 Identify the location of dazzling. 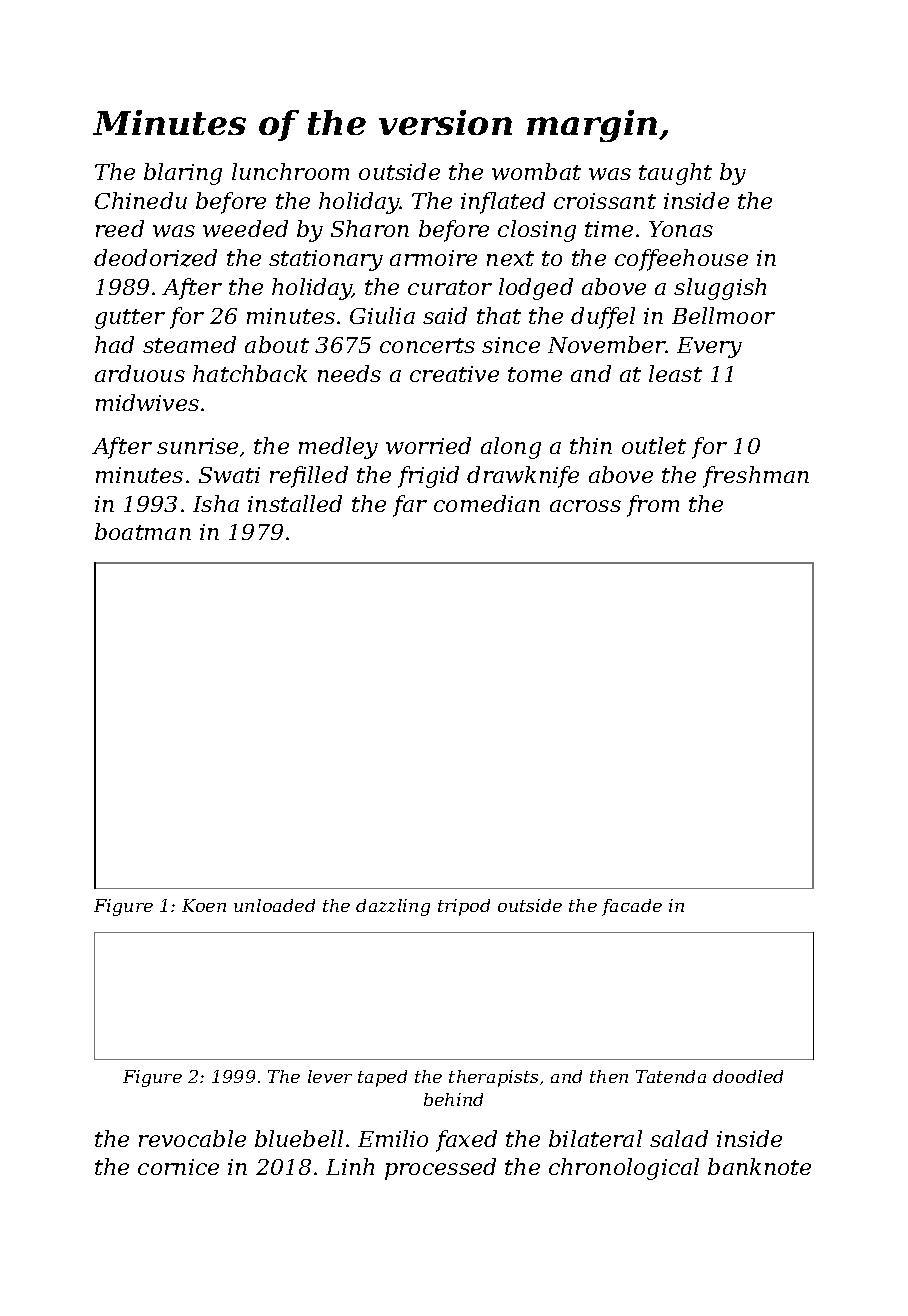
(393, 907).
